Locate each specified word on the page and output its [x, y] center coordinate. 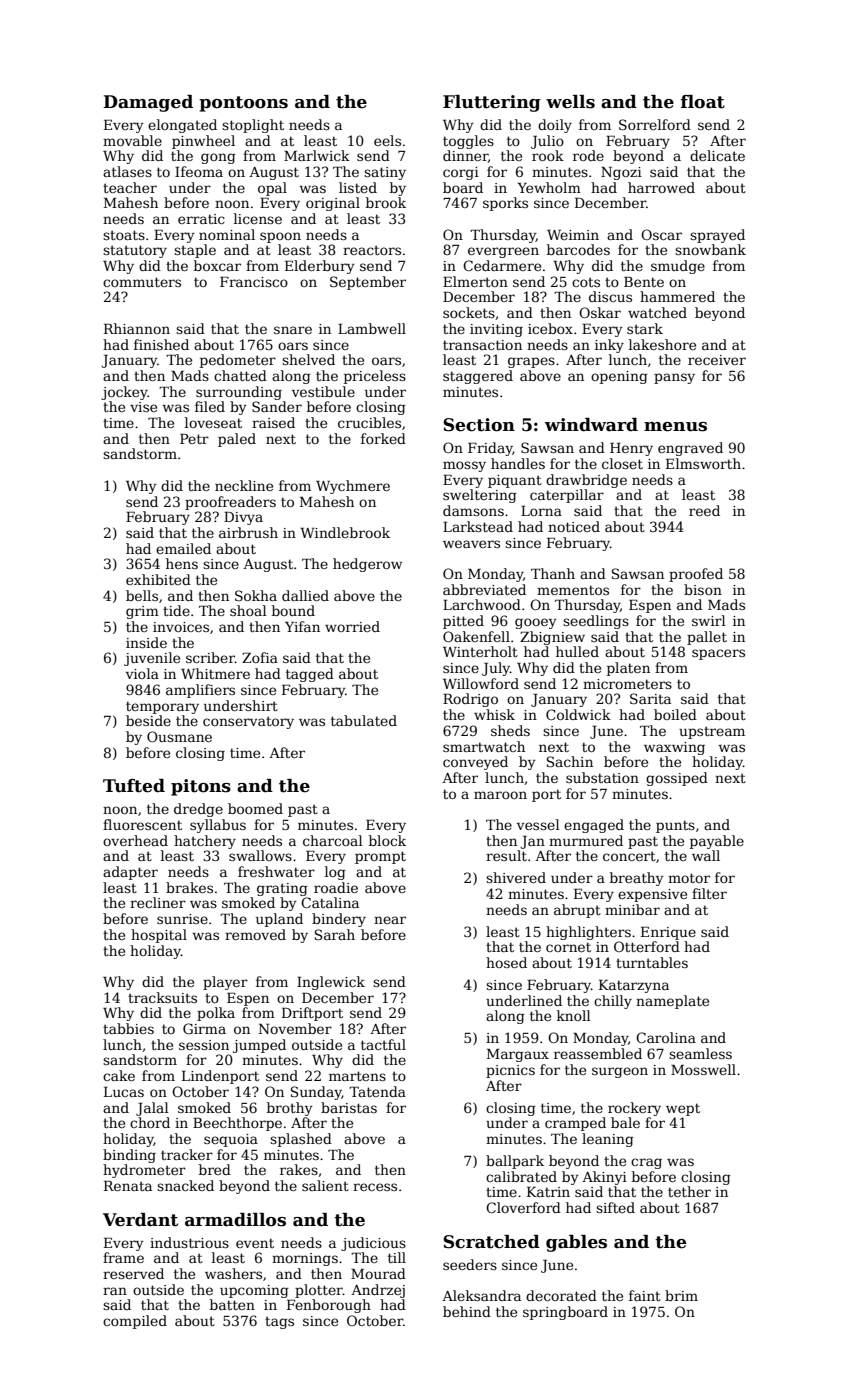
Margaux [518, 1055]
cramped [575, 1124]
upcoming [254, 1291]
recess [375, 1187]
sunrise [182, 919]
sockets [469, 312]
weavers [471, 544]
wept [683, 1109]
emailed [183, 548]
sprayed [717, 236]
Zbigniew [552, 638]
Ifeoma [199, 171]
